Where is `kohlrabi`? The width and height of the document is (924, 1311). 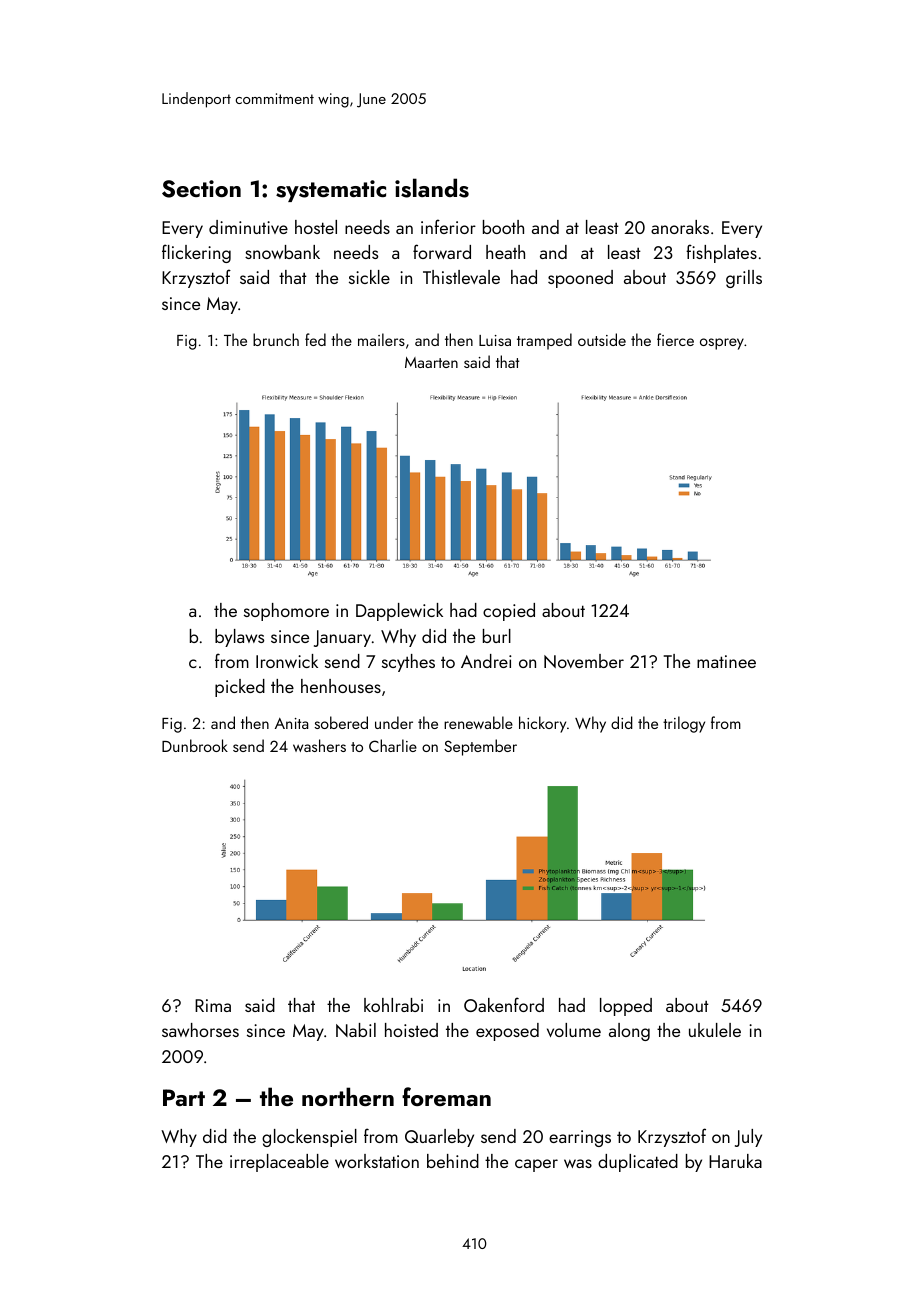 kohlrabi is located at coordinates (393, 1005).
